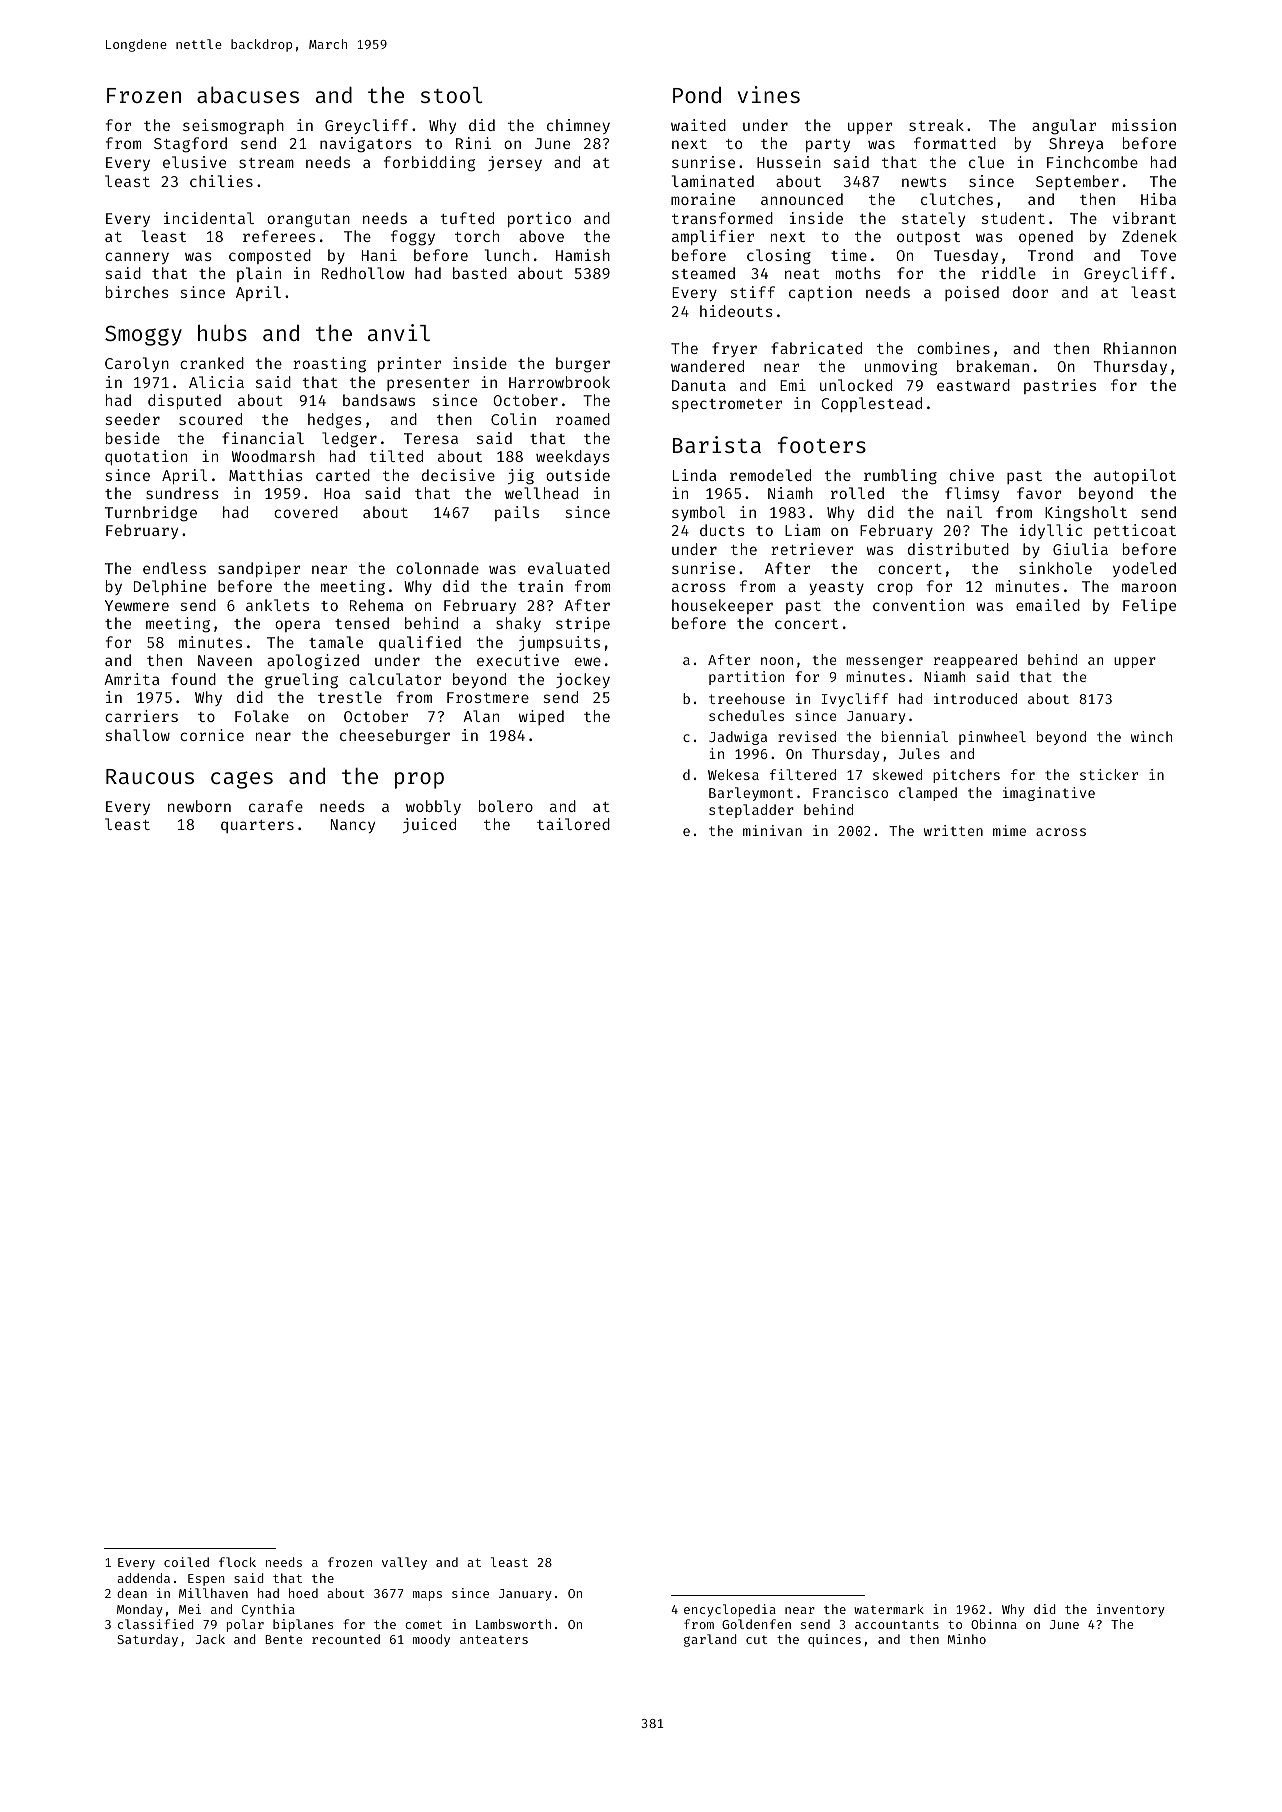  I want to click on Colin, so click(513, 419).
